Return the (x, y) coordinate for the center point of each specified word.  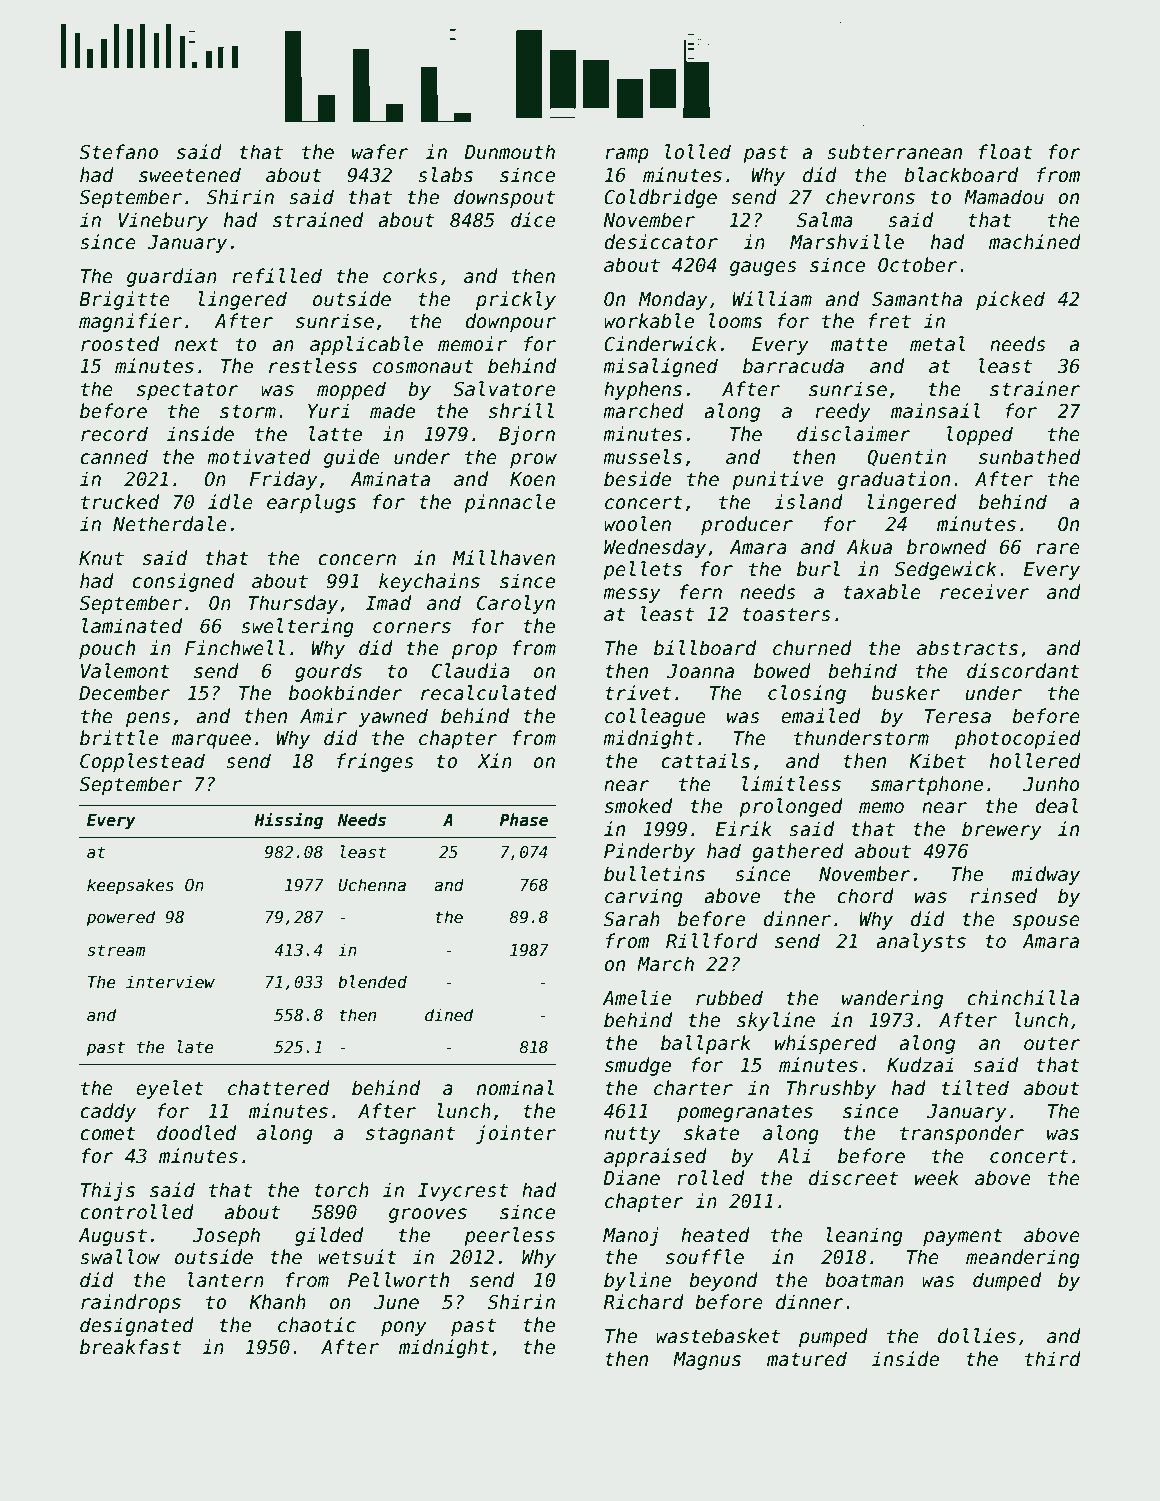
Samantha (917, 299)
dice (533, 220)
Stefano (118, 152)
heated (715, 1235)
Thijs (108, 1191)
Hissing (288, 821)
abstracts (967, 648)
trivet (638, 693)
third (1053, 1359)
